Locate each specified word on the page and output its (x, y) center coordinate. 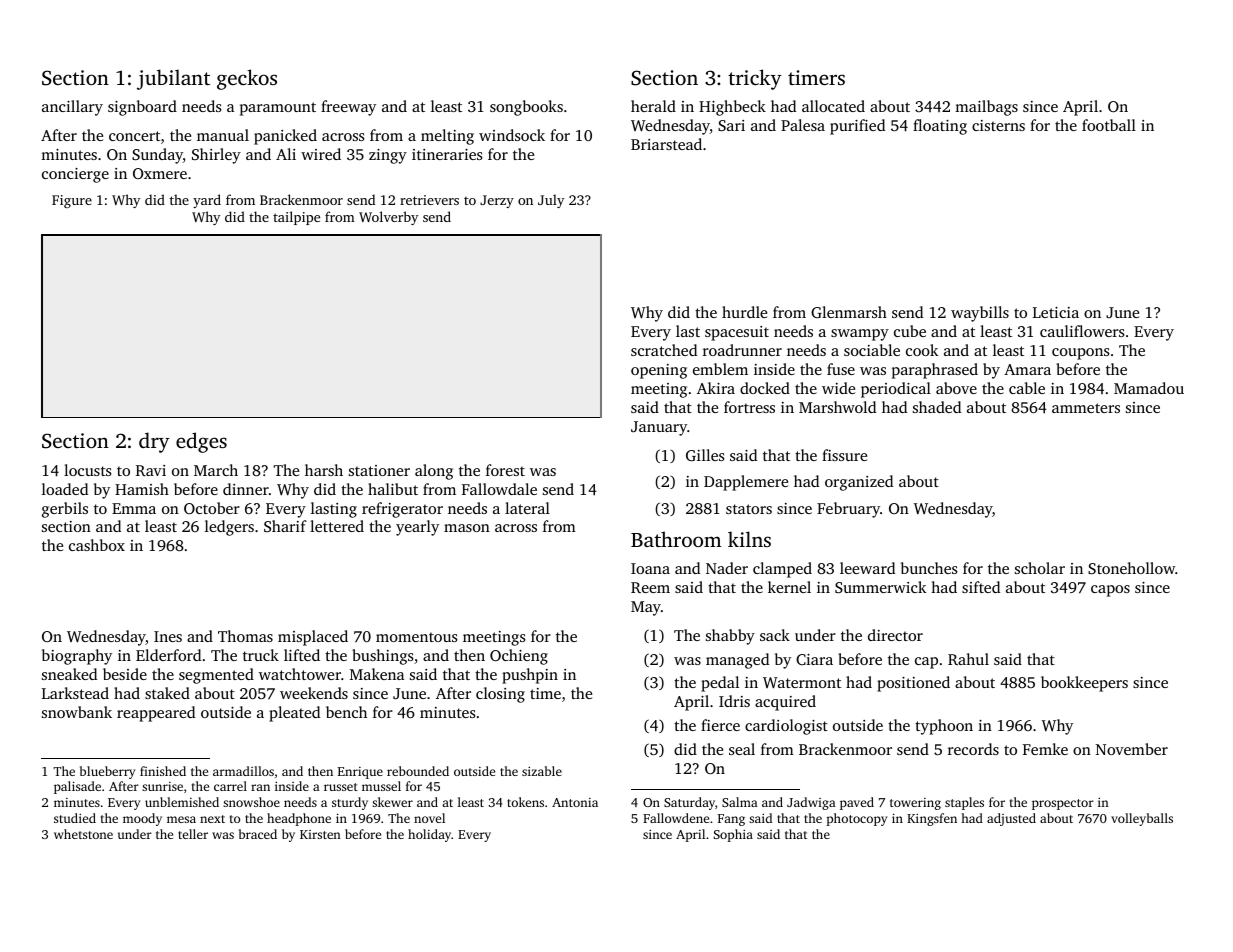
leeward (867, 568)
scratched (664, 350)
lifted (302, 655)
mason (467, 528)
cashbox (97, 545)
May (646, 608)
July (551, 201)
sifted (981, 587)
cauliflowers (1082, 331)
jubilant (173, 79)
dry (154, 442)
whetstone (83, 834)
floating (940, 127)
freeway (348, 108)
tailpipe (296, 218)
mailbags (986, 108)
